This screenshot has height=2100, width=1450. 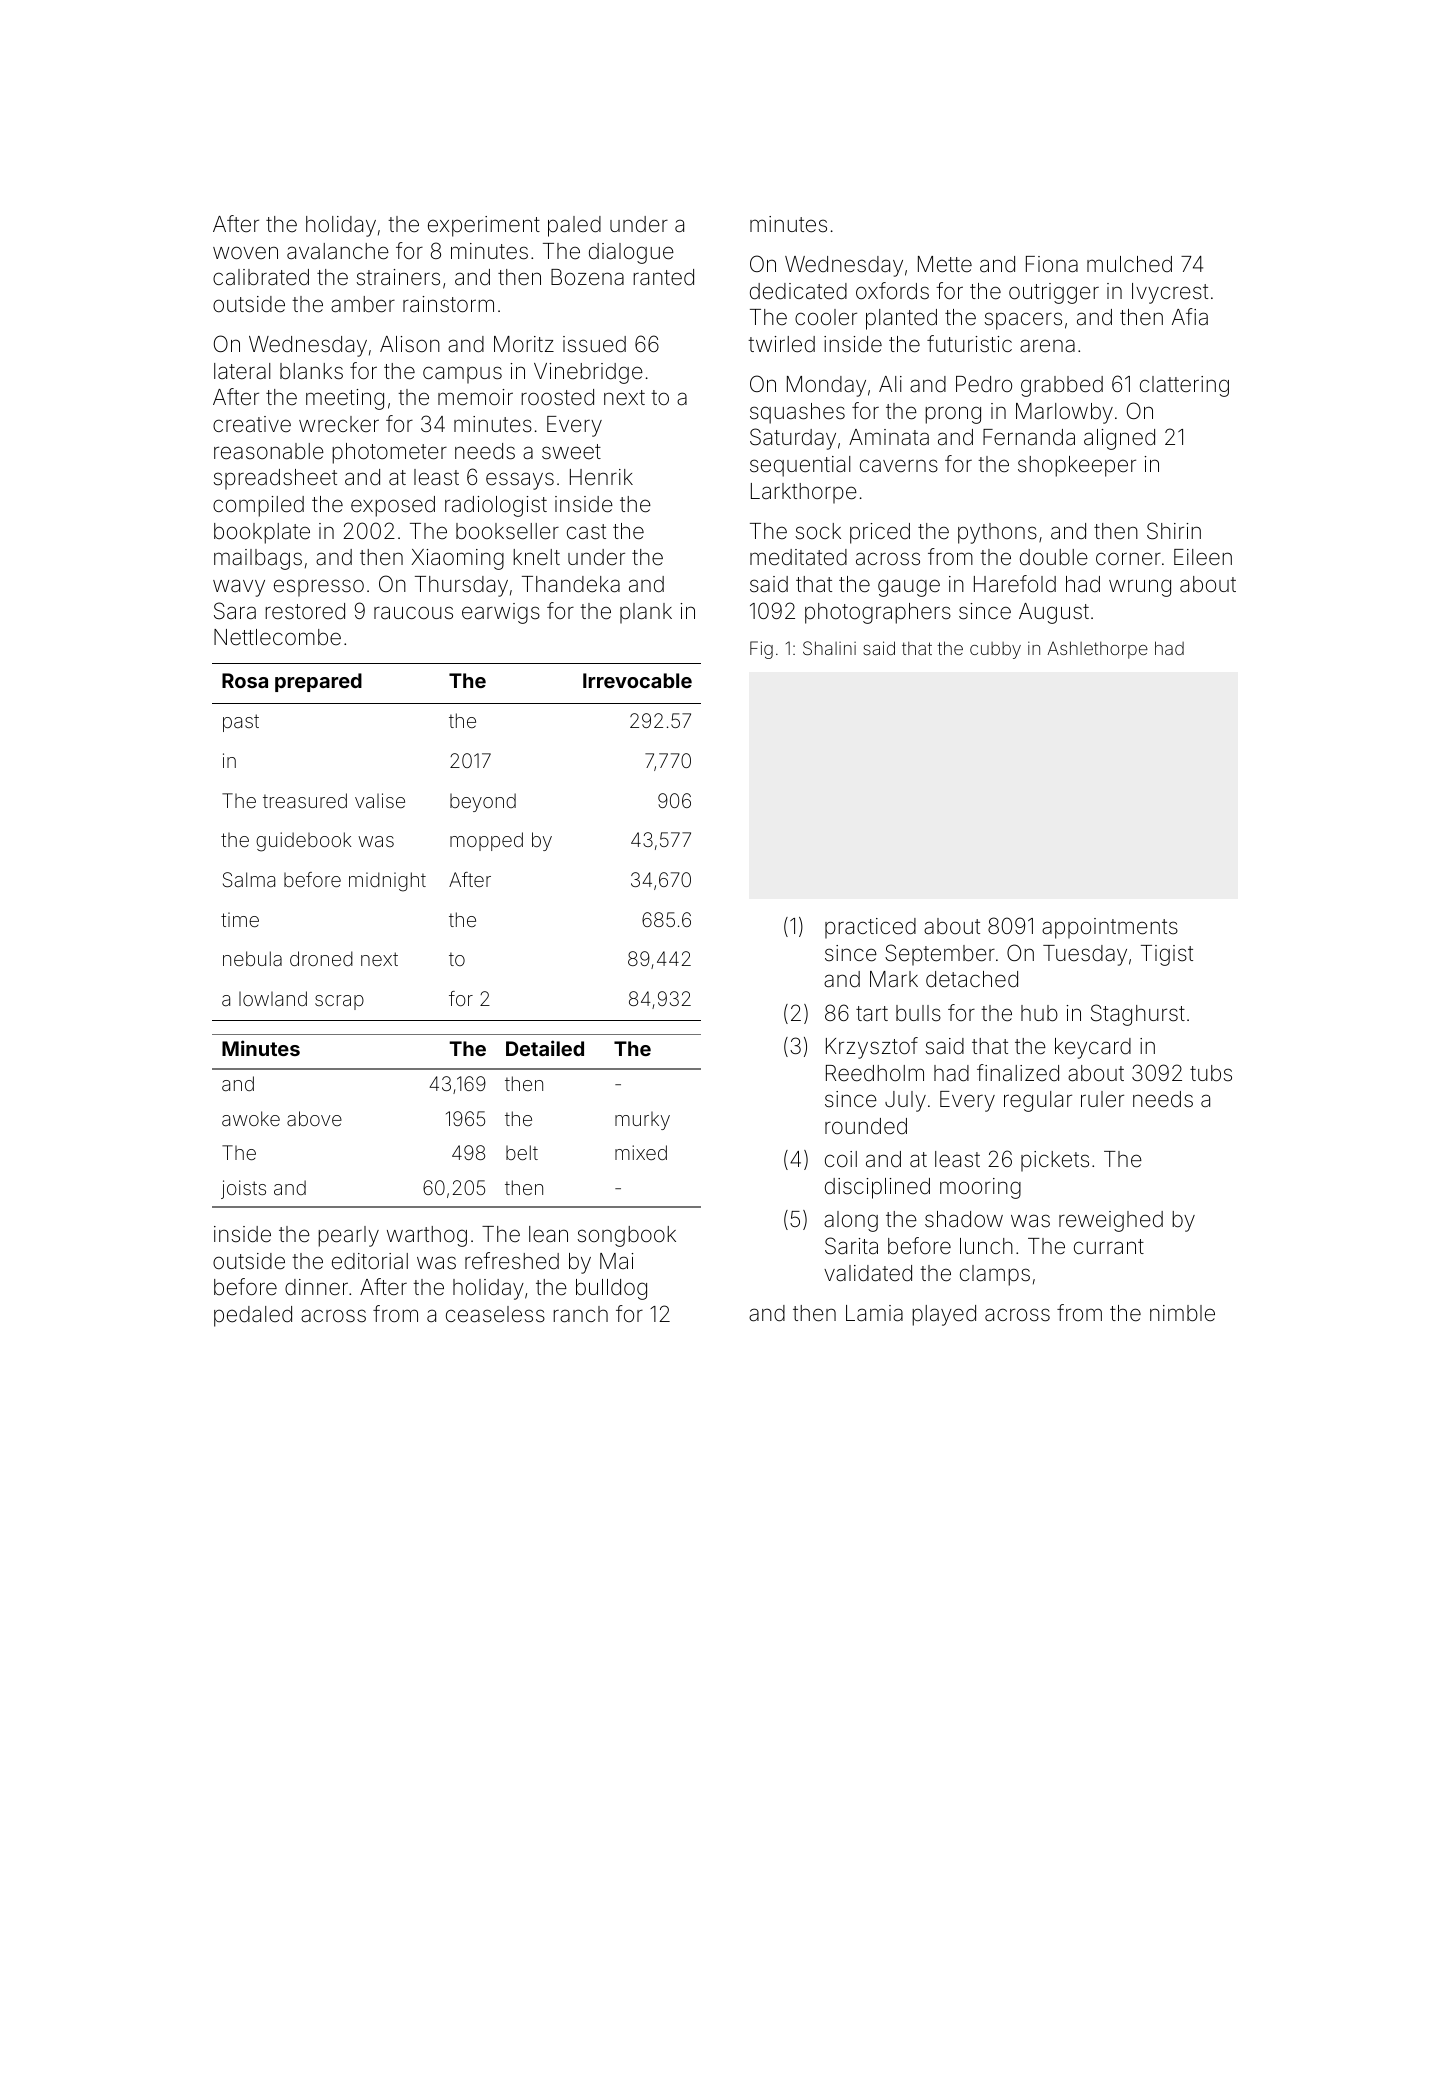 I want to click on mulched, so click(x=1129, y=264).
